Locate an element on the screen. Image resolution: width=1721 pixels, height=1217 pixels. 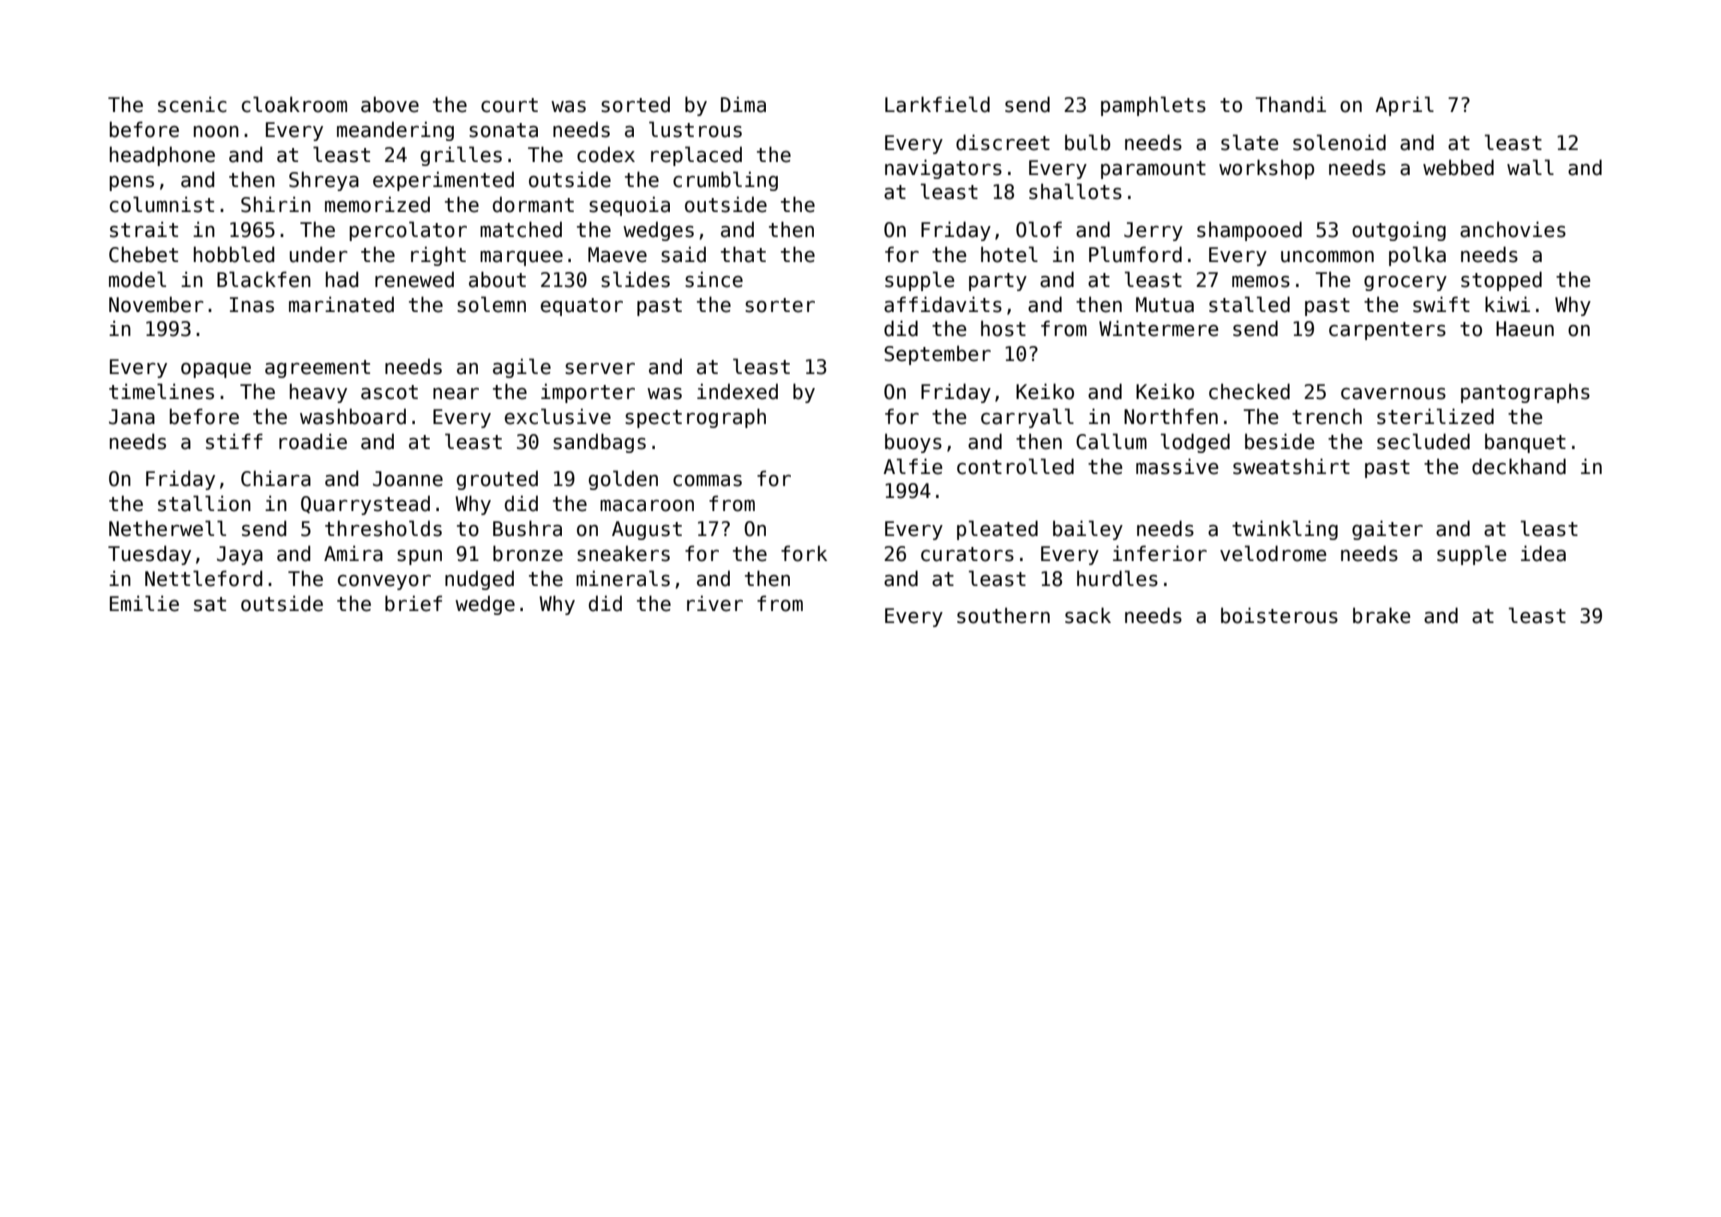
noon is located at coordinates (216, 132).
